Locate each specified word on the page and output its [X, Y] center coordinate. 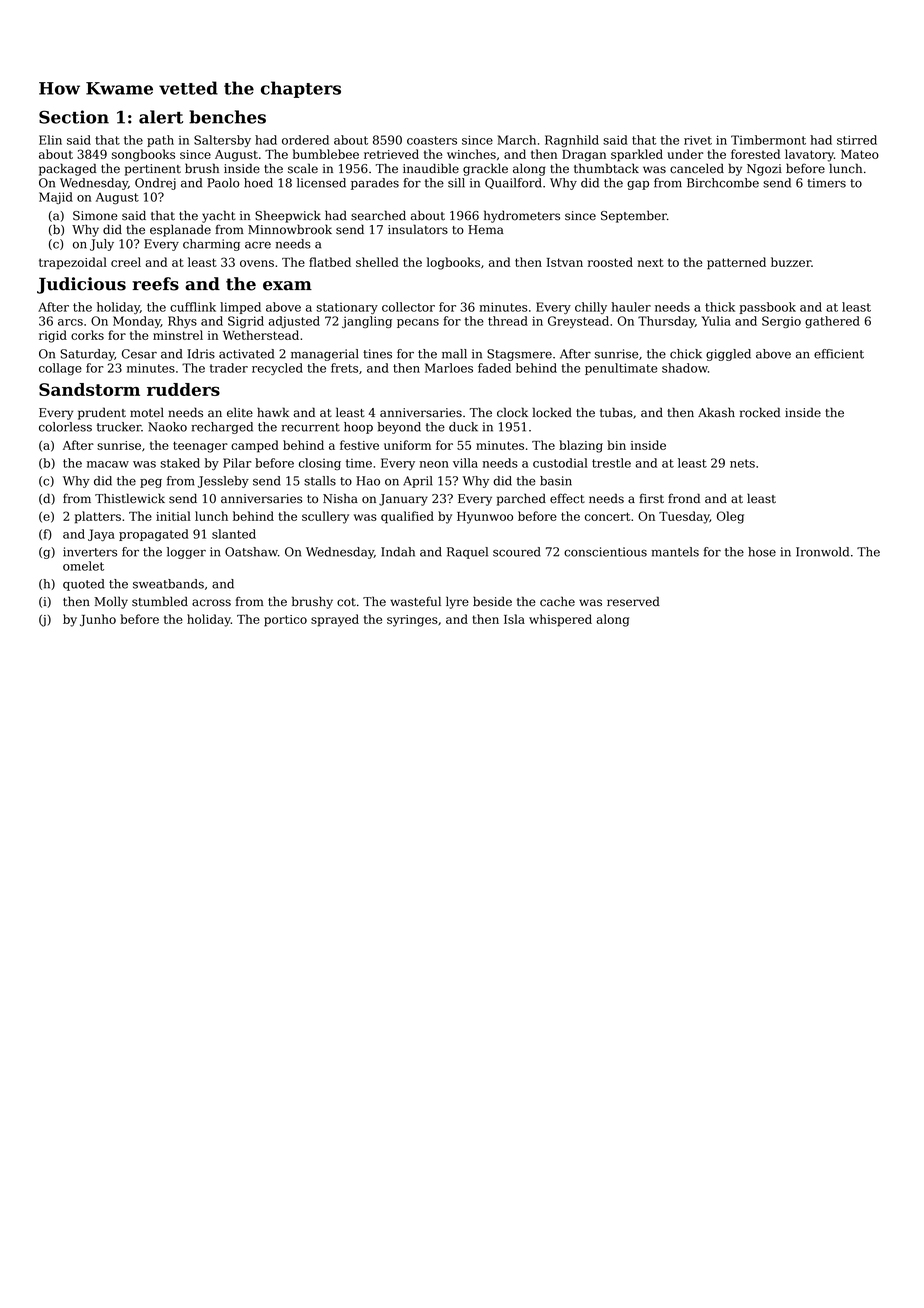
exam [287, 286]
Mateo [860, 154]
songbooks [143, 155]
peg [151, 483]
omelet [83, 566]
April [418, 482]
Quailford [513, 183]
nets [742, 463]
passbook [767, 308]
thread [508, 321]
